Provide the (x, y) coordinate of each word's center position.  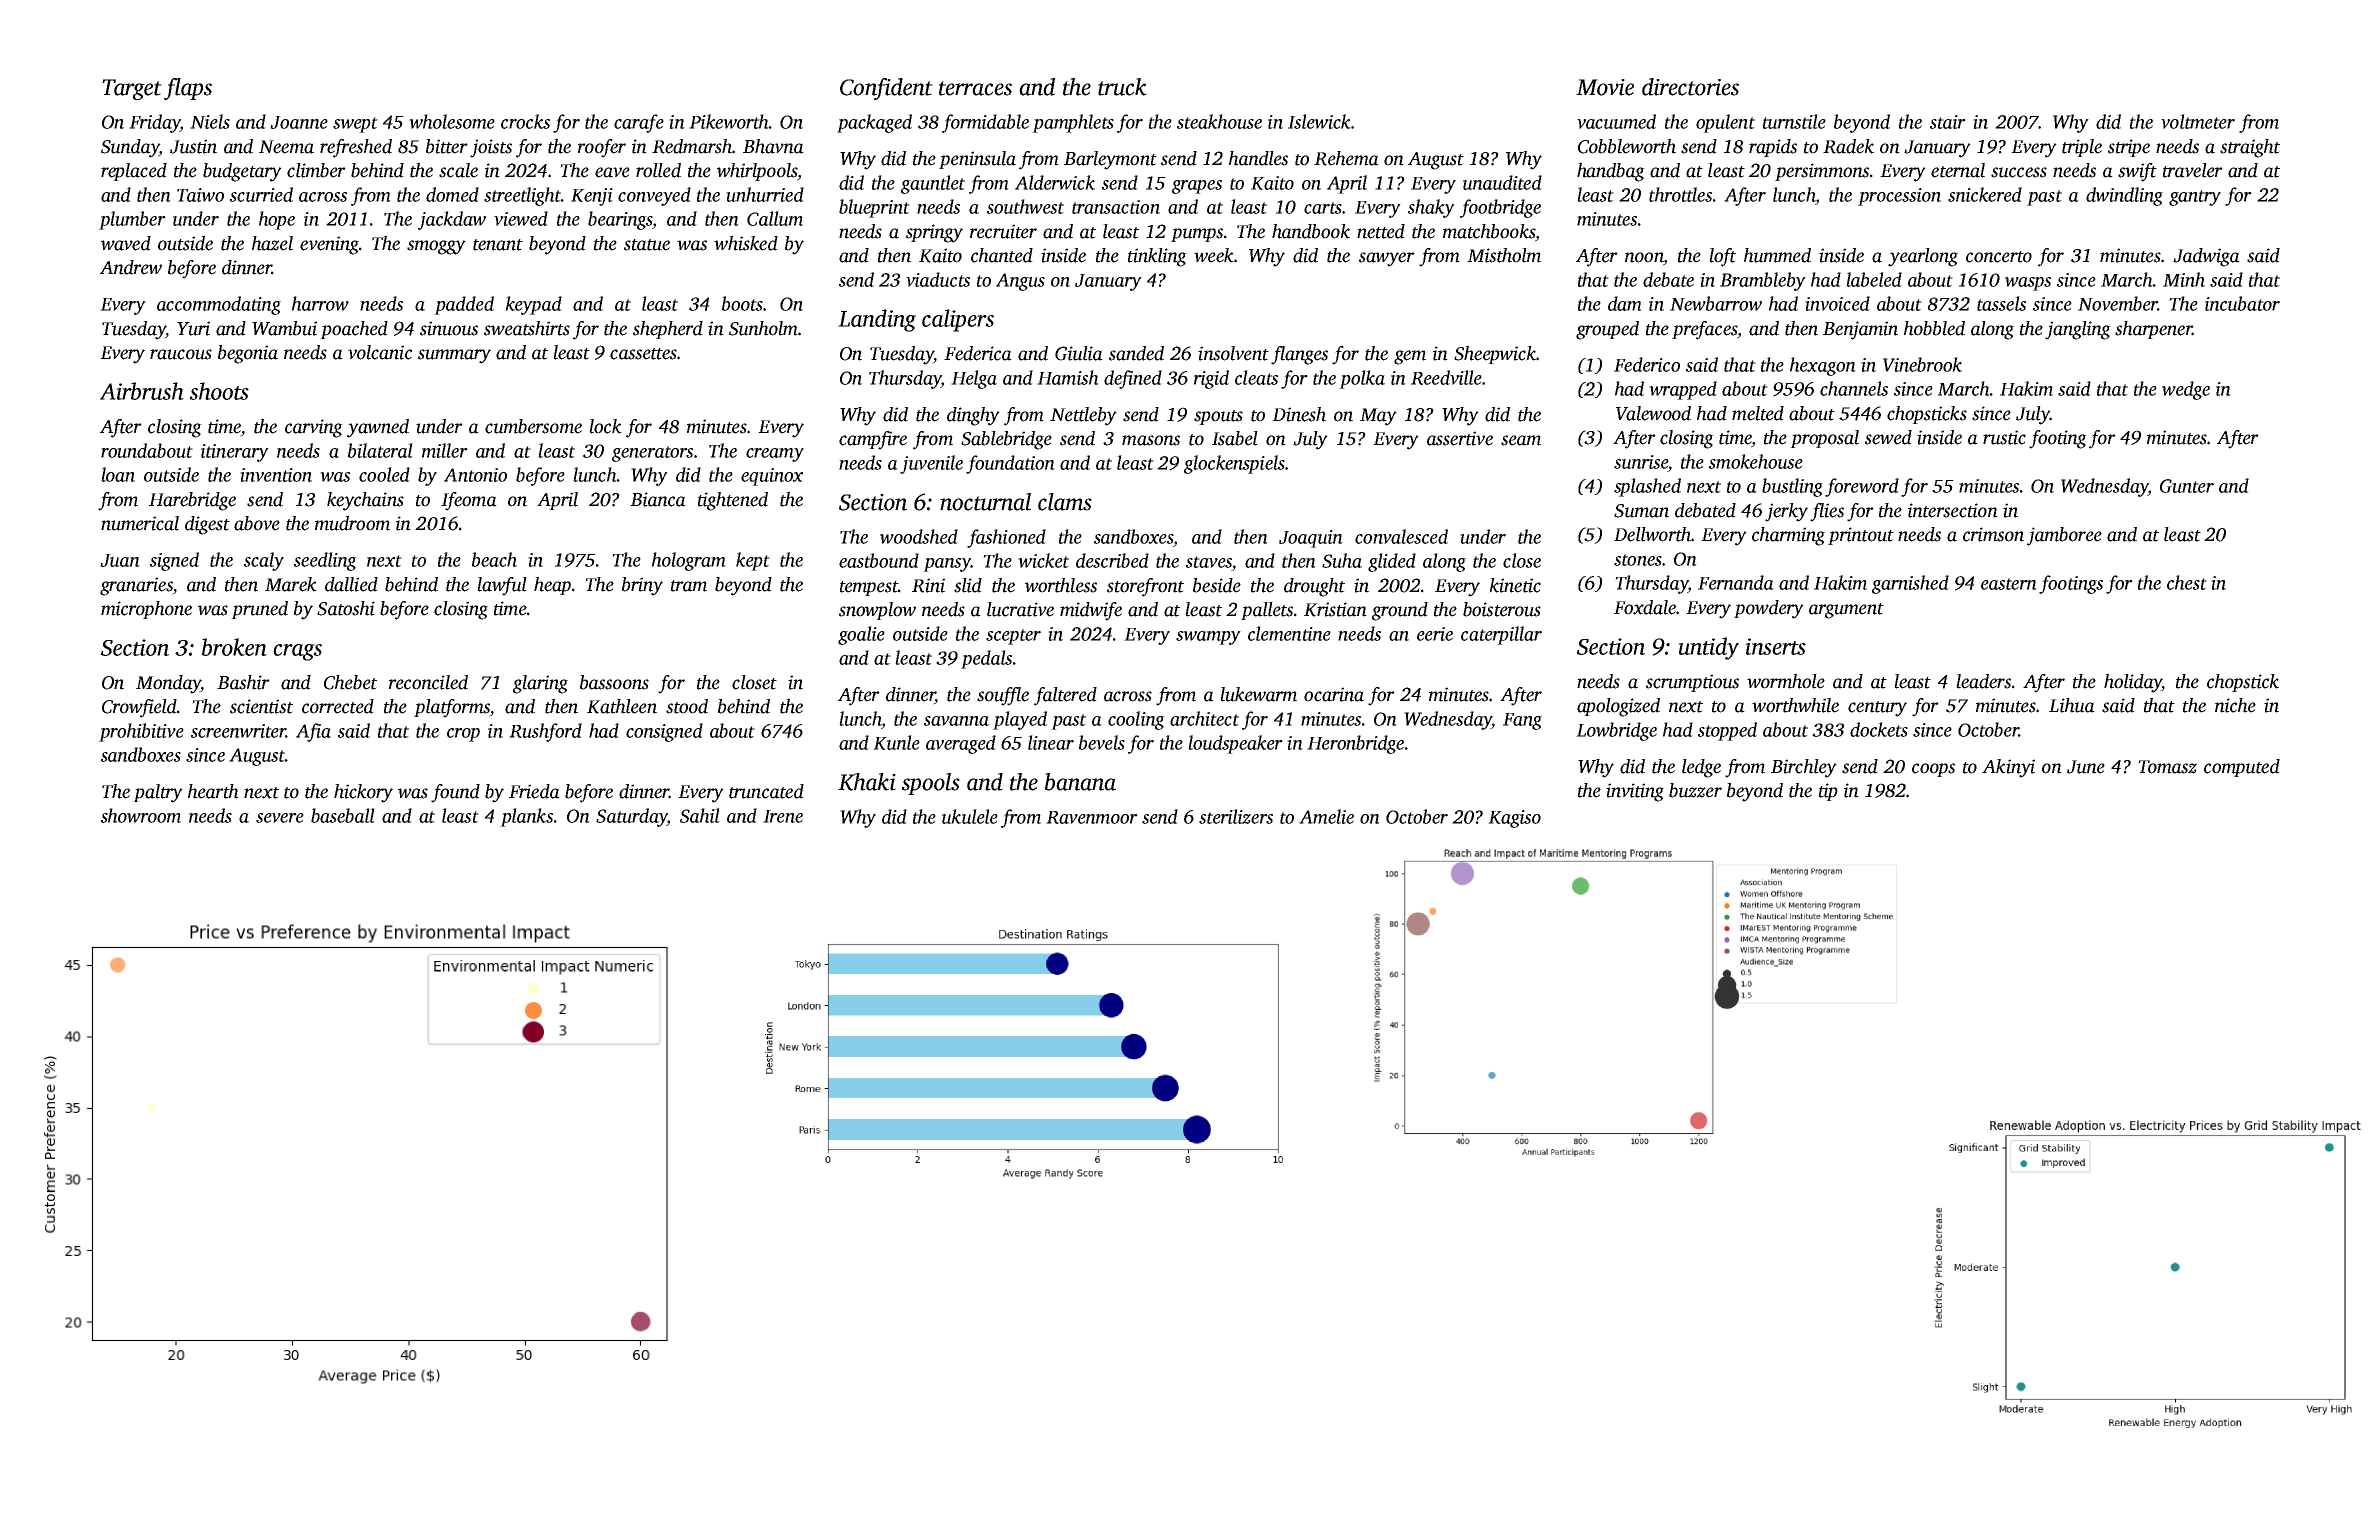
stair (1948, 122)
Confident (886, 89)
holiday (2133, 683)
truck (1122, 87)
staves (1209, 562)
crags (297, 652)
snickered (1985, 194)
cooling (1136, 720)
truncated (766, 791)
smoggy (436, 247)
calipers (958, 320)
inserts (1775, 646)
